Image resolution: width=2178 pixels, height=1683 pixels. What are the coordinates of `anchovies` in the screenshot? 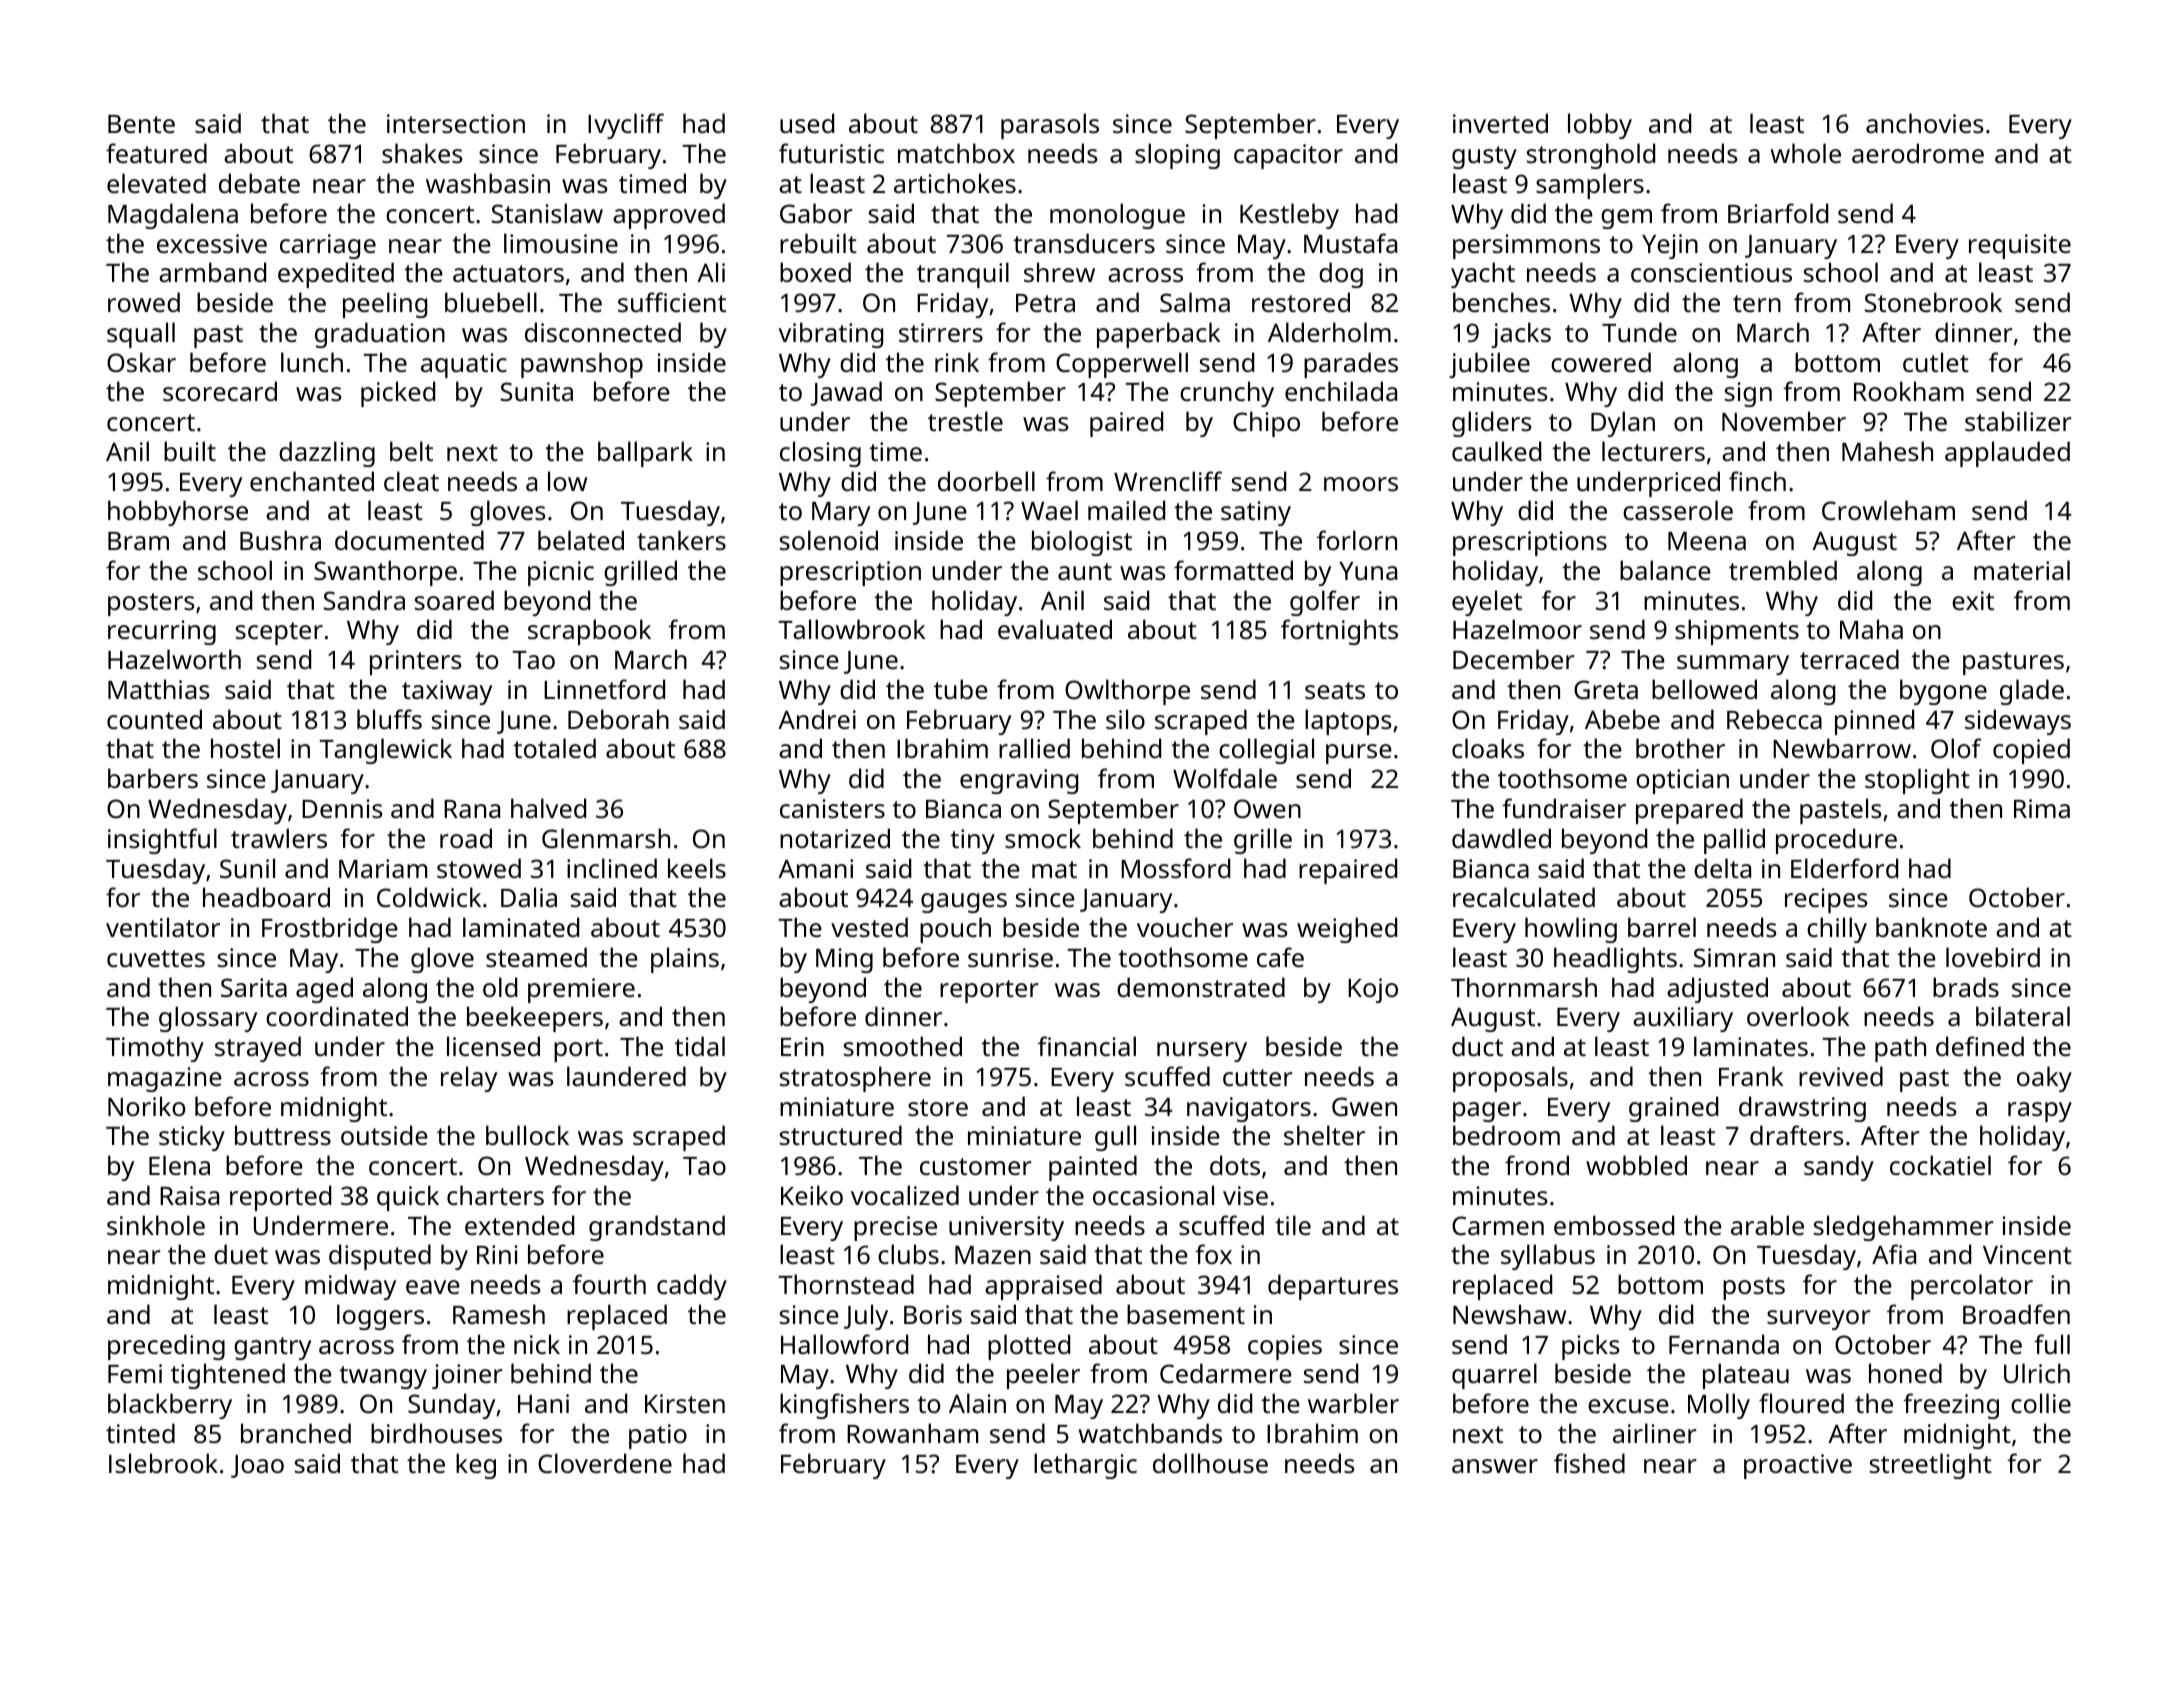 It's located at (1924, 123).
